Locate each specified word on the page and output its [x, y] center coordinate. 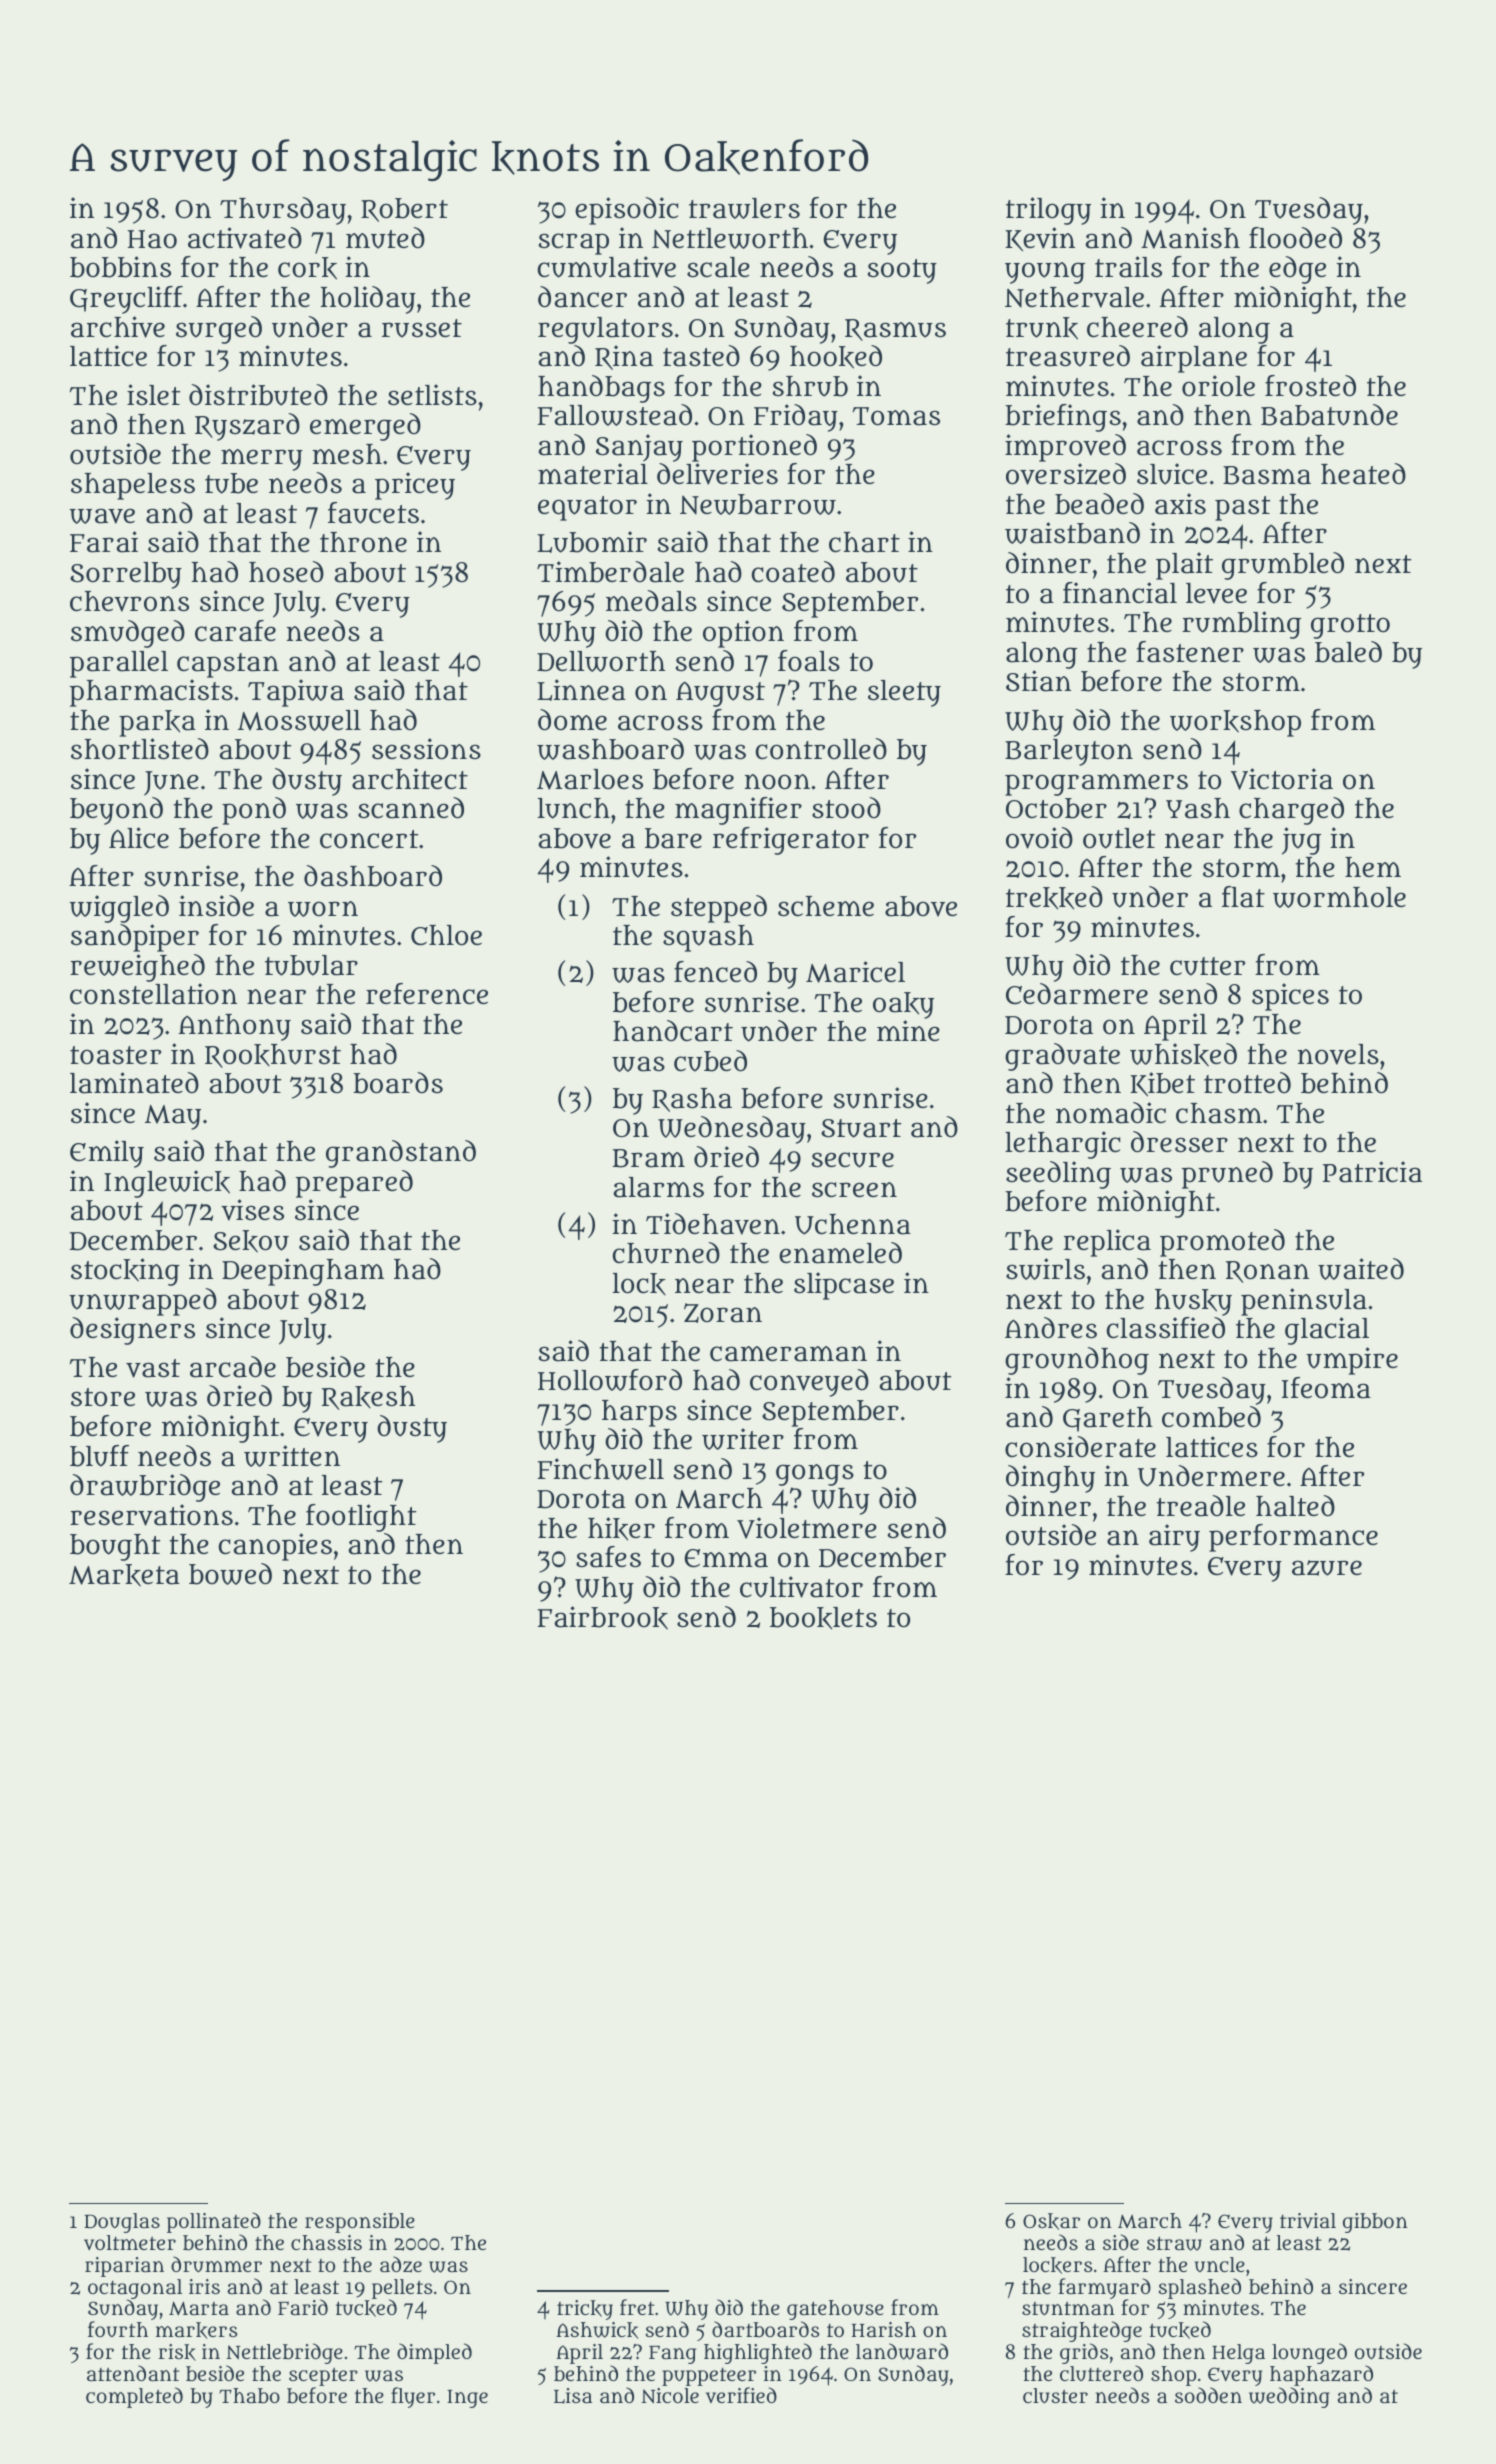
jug [1301, 841]
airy [1174, 1538]
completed [134, 2397]
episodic [626, 211]
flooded [1295, 238]
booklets [823, 1618]
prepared [354, 1184]
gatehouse [835, 2311]
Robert [404, 210]
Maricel [855, 972]
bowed [230, 1574]
